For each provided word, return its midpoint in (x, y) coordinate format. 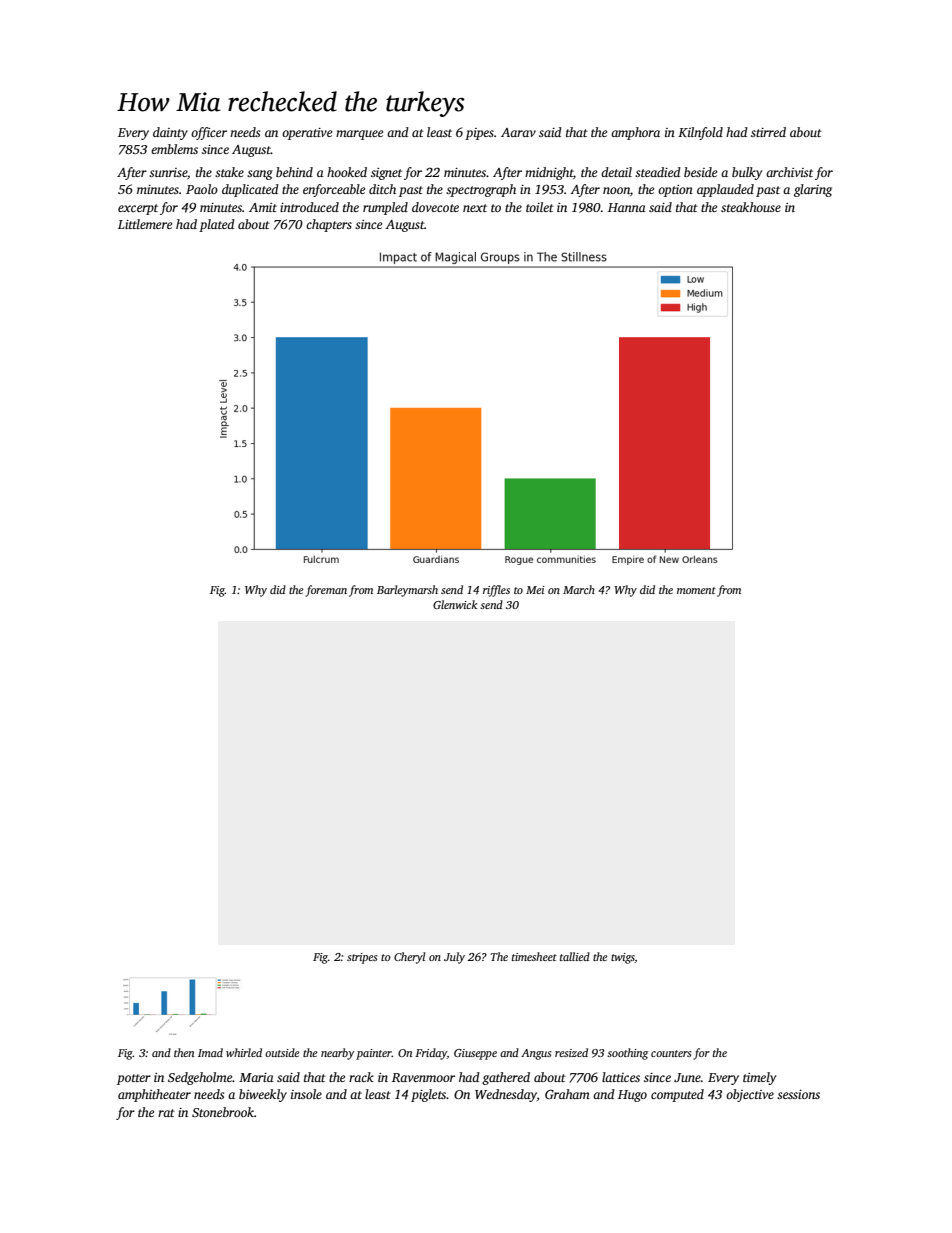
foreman (326, 591)
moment (696, 590)
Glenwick (455, 604)
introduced (309, 207)
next (475, 208)
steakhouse (751, 207)
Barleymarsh (407, 591)
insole (306, 1094)
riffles (496, 591)
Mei (535, 590)
